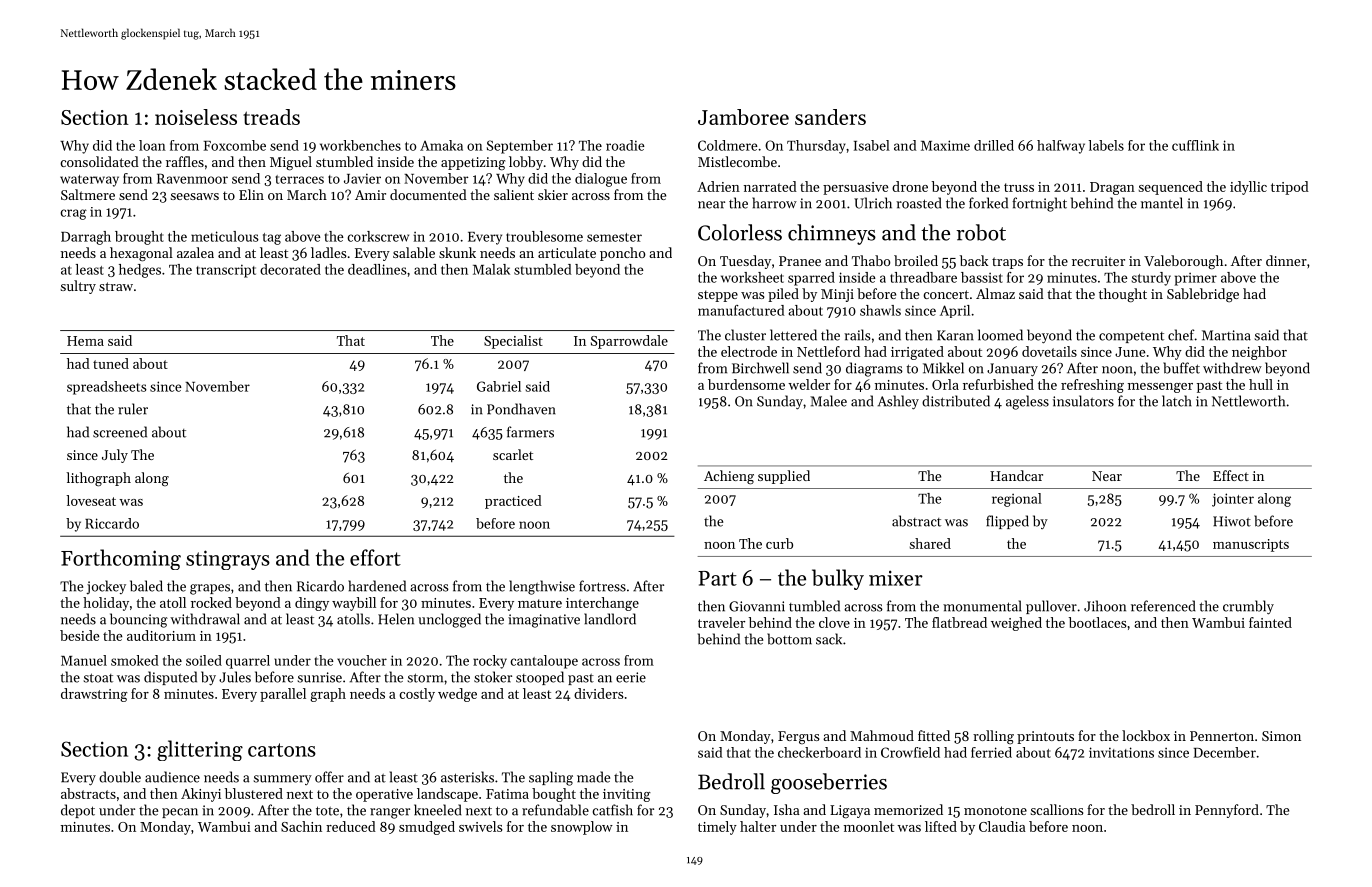 This image has width=1372, height=887. I want to click on burdensome, so click(746, 384).
